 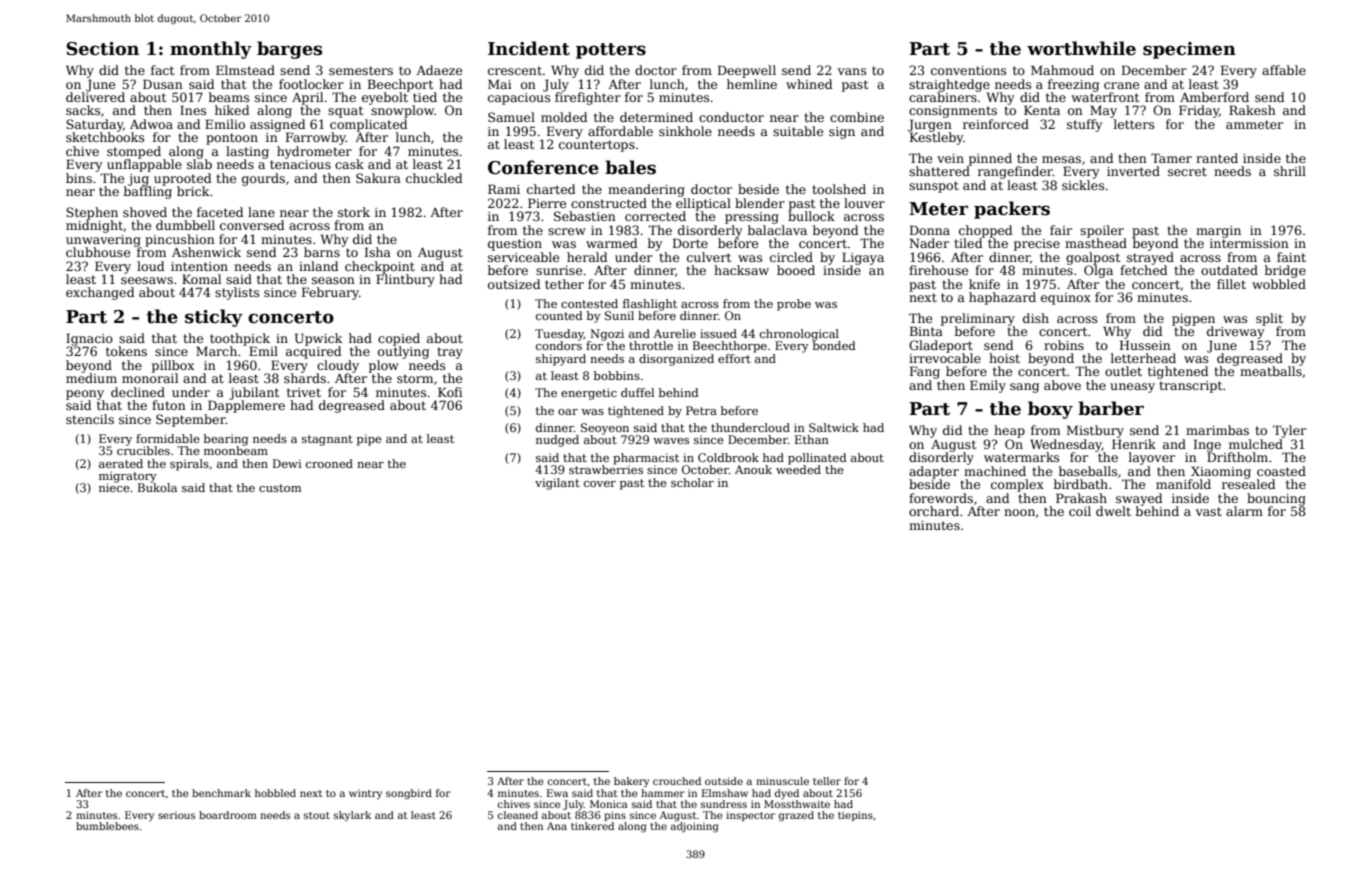 I want to click on Section, so click(x=103, y=49).
